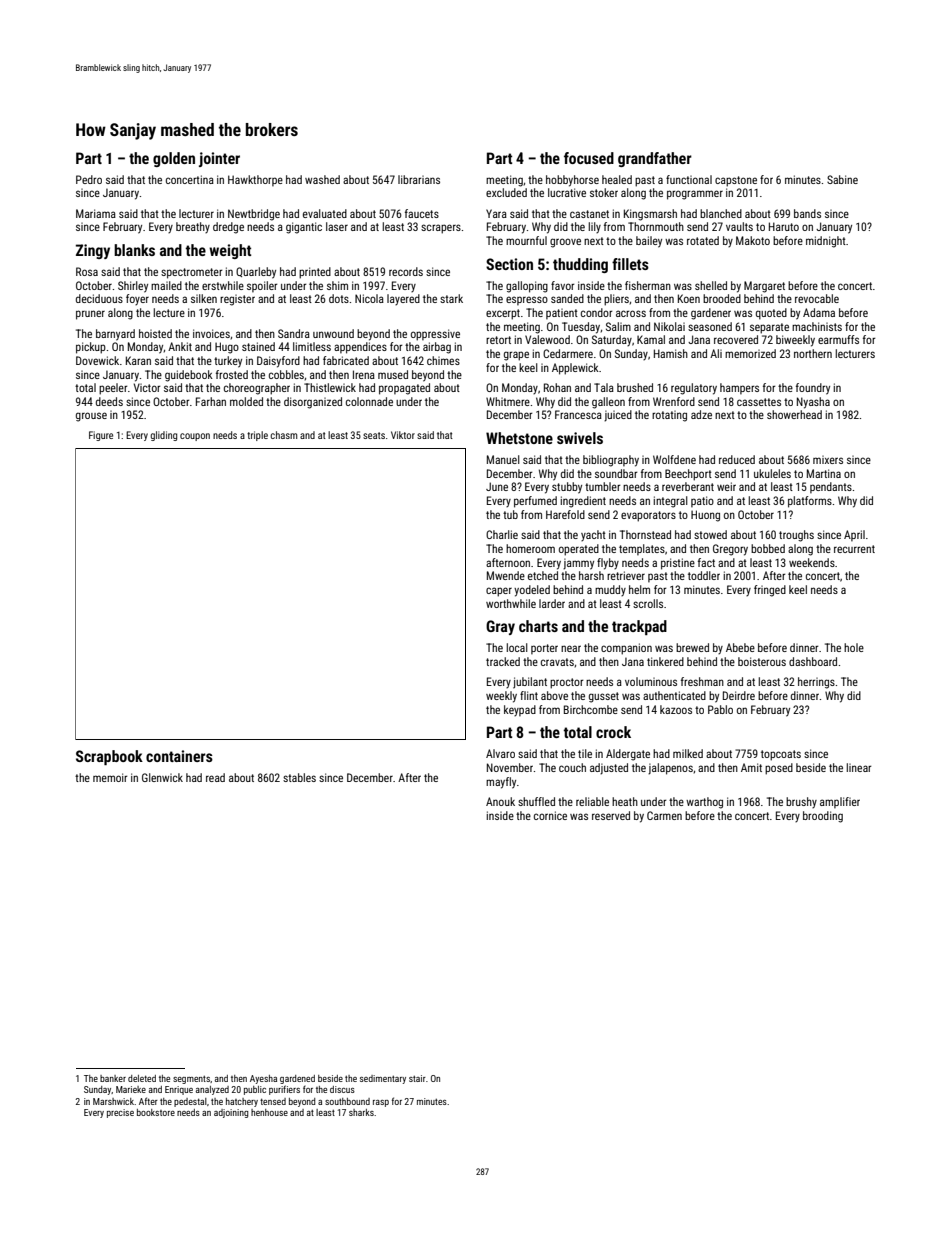 Image resolution: width=952 pixels, height=1233 pixels. I want to click on Birchcombe, so click(591, 709).
